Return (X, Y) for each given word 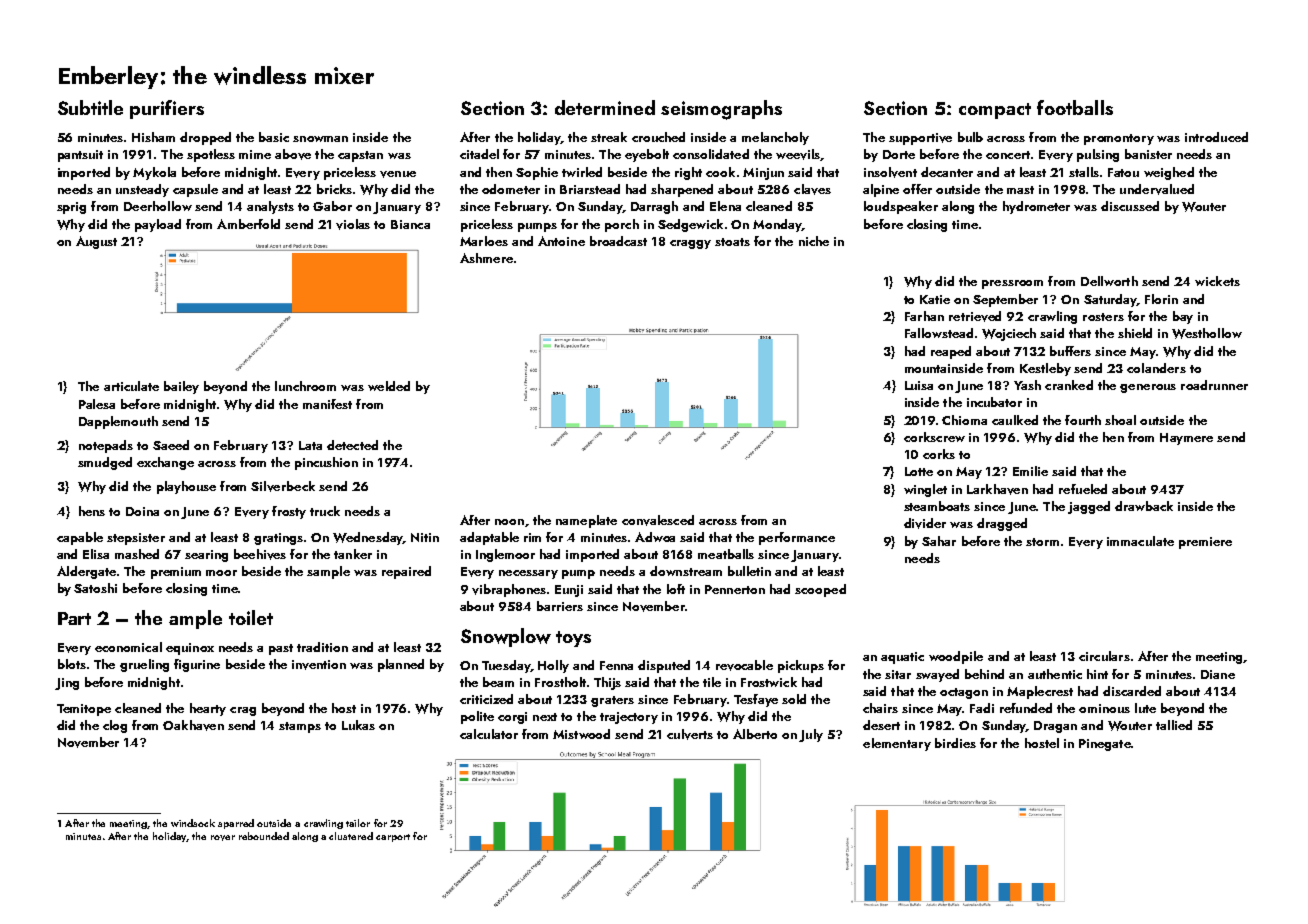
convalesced (658, 520)
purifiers (167, 109)
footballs (1075, 107)
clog (115, 726)
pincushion (326, 463)
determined (605, 107)
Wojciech (1009, 334)
